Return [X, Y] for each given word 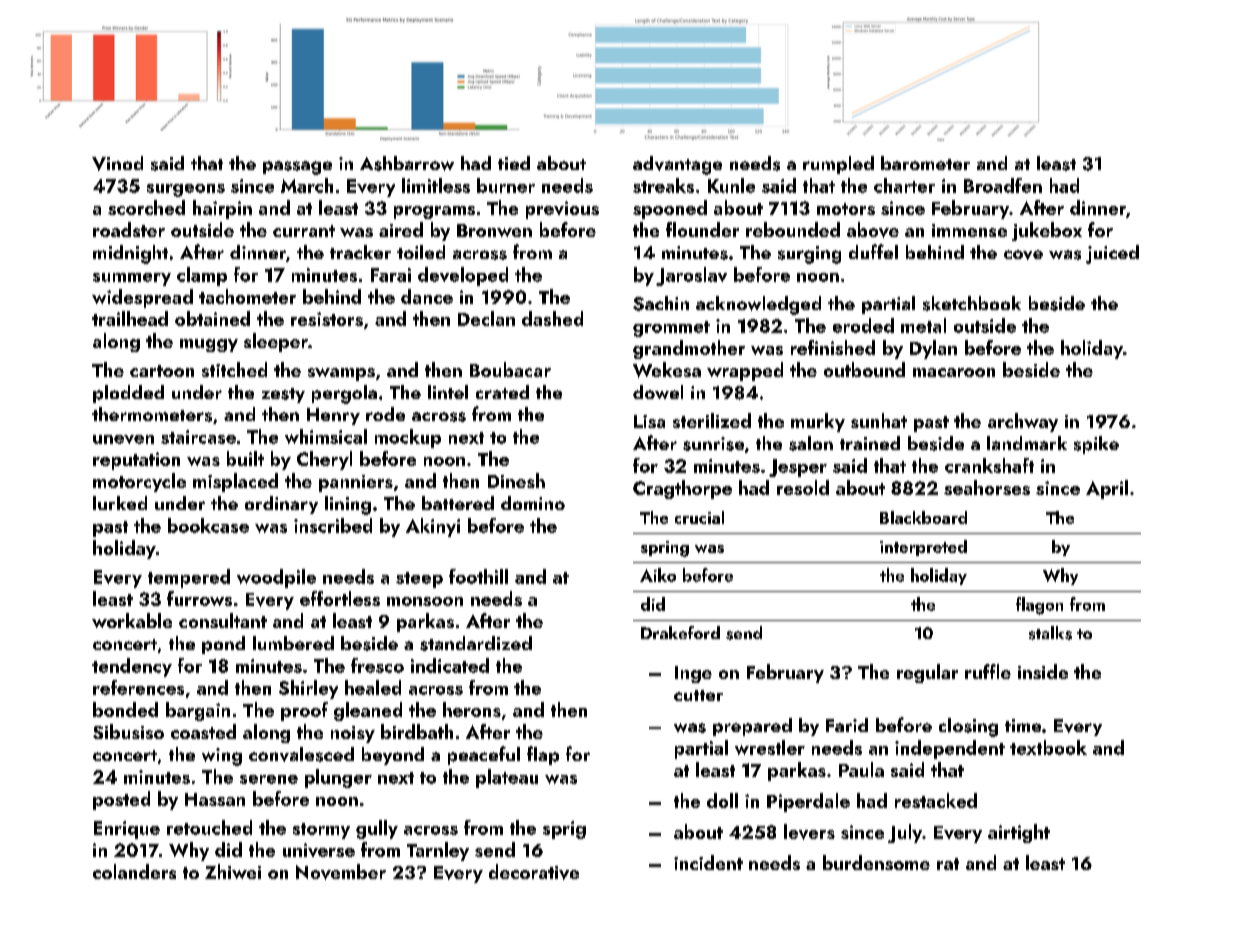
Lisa [649, 421]
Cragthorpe [682, 489]
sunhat [879, 420]
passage [297, 168]
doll [722, 800]
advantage [677, 165]
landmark [1027, 443]
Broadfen [1003, 185]
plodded [128, 394]
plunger [338, 778]
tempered [189, 578]
